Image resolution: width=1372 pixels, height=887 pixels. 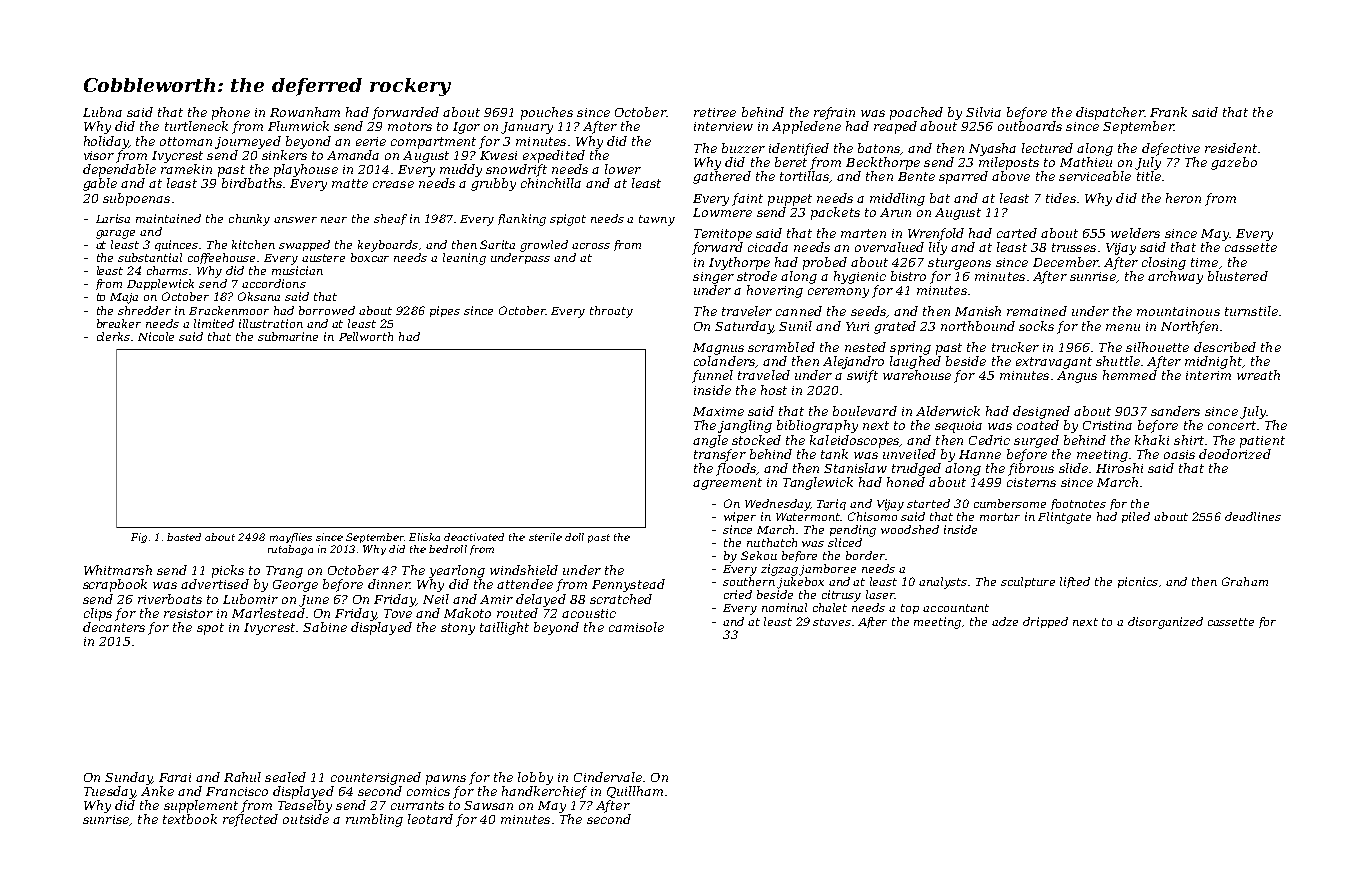 I want to click on Silvia, so click(x=983, y=112).
